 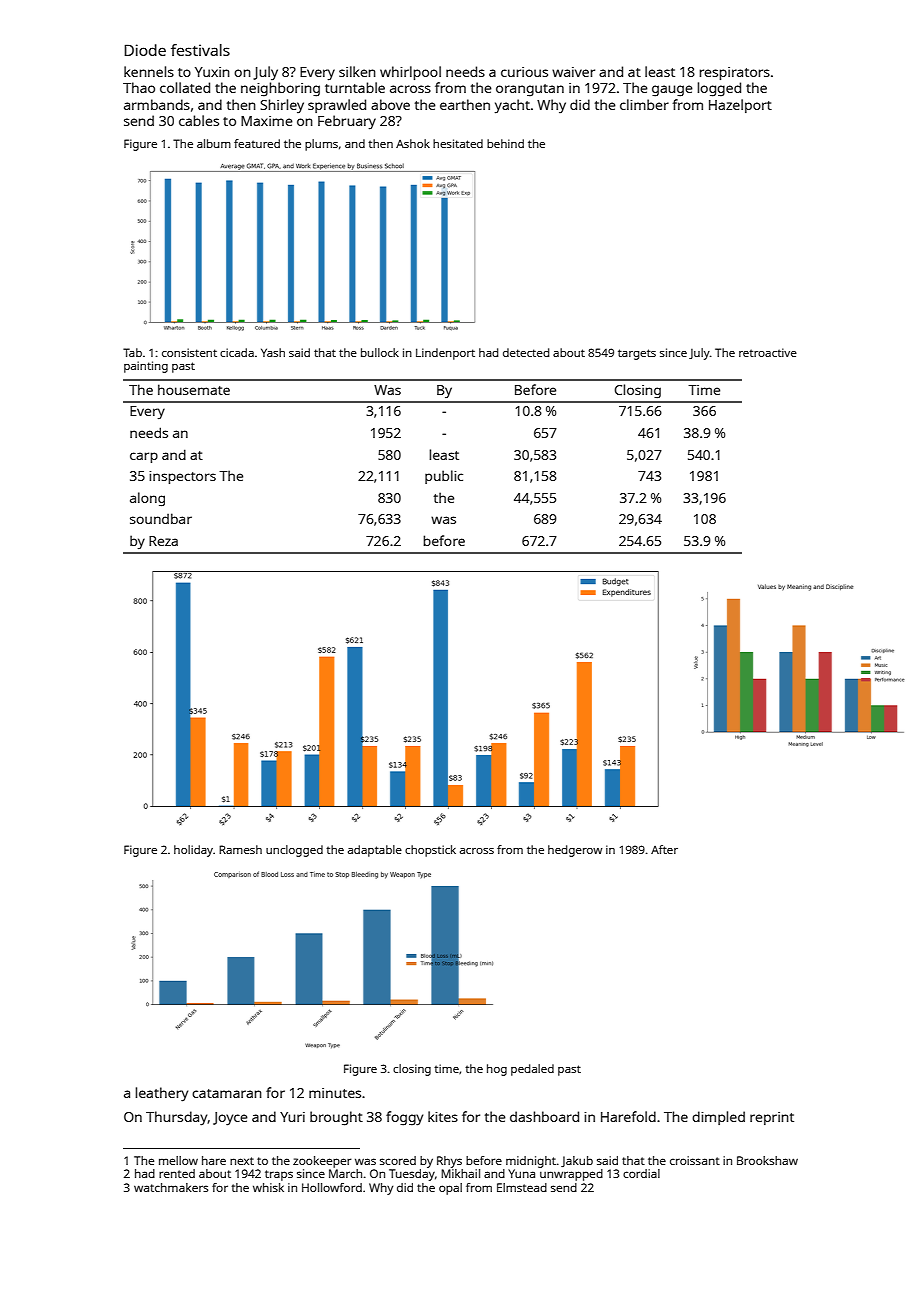 I want to click on curious, so click(x=524, y=72).
